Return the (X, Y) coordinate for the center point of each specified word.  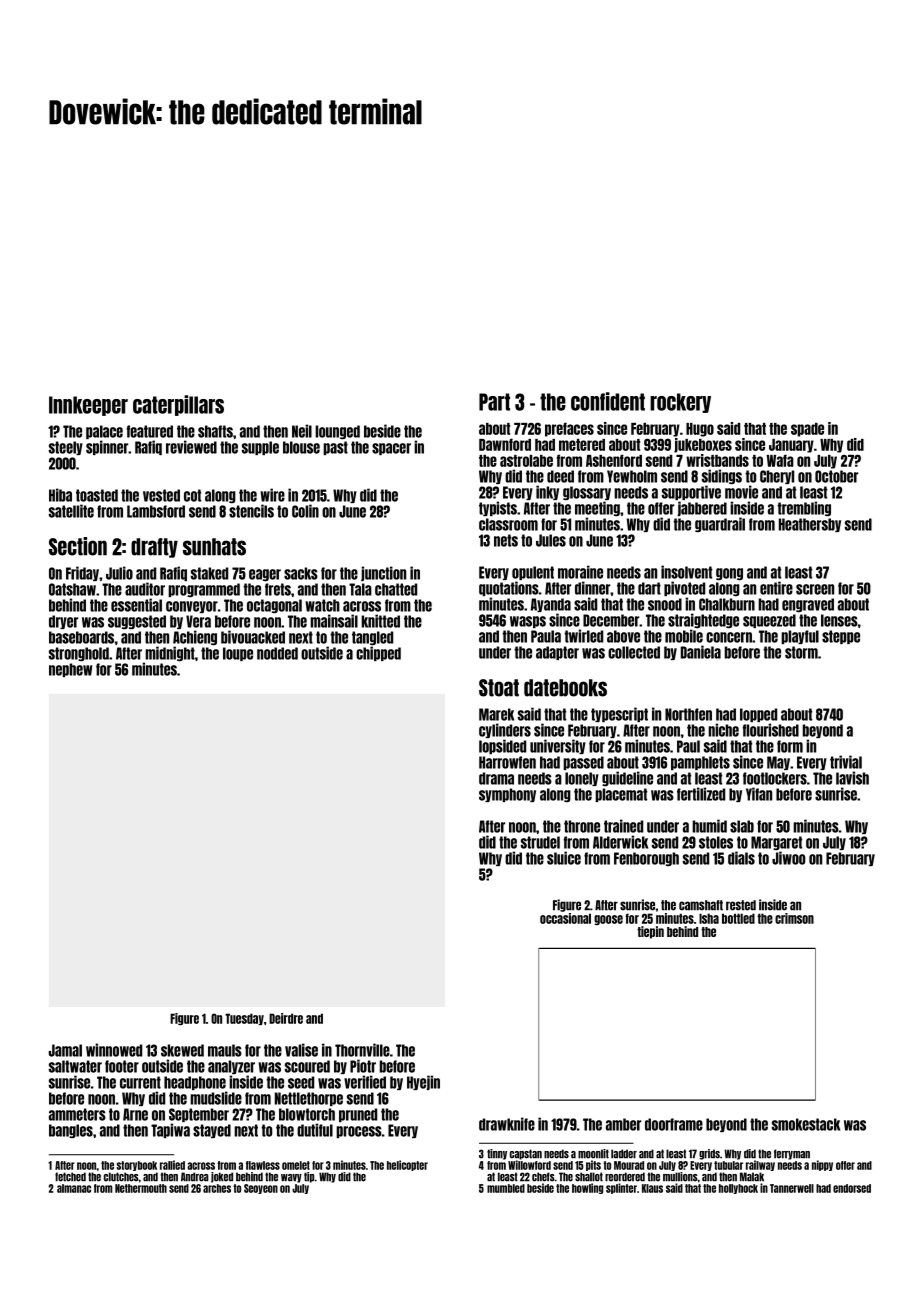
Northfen (688, 714)
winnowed (114, 1050)
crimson (794, 918)
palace (104, 432)
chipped (378, 653)
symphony (507, 795)
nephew (70, 670)
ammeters (77, 1114)
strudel (540, 842)
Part (494, 402)
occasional (565, 918)
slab (742, 826)
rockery (680, 403)
